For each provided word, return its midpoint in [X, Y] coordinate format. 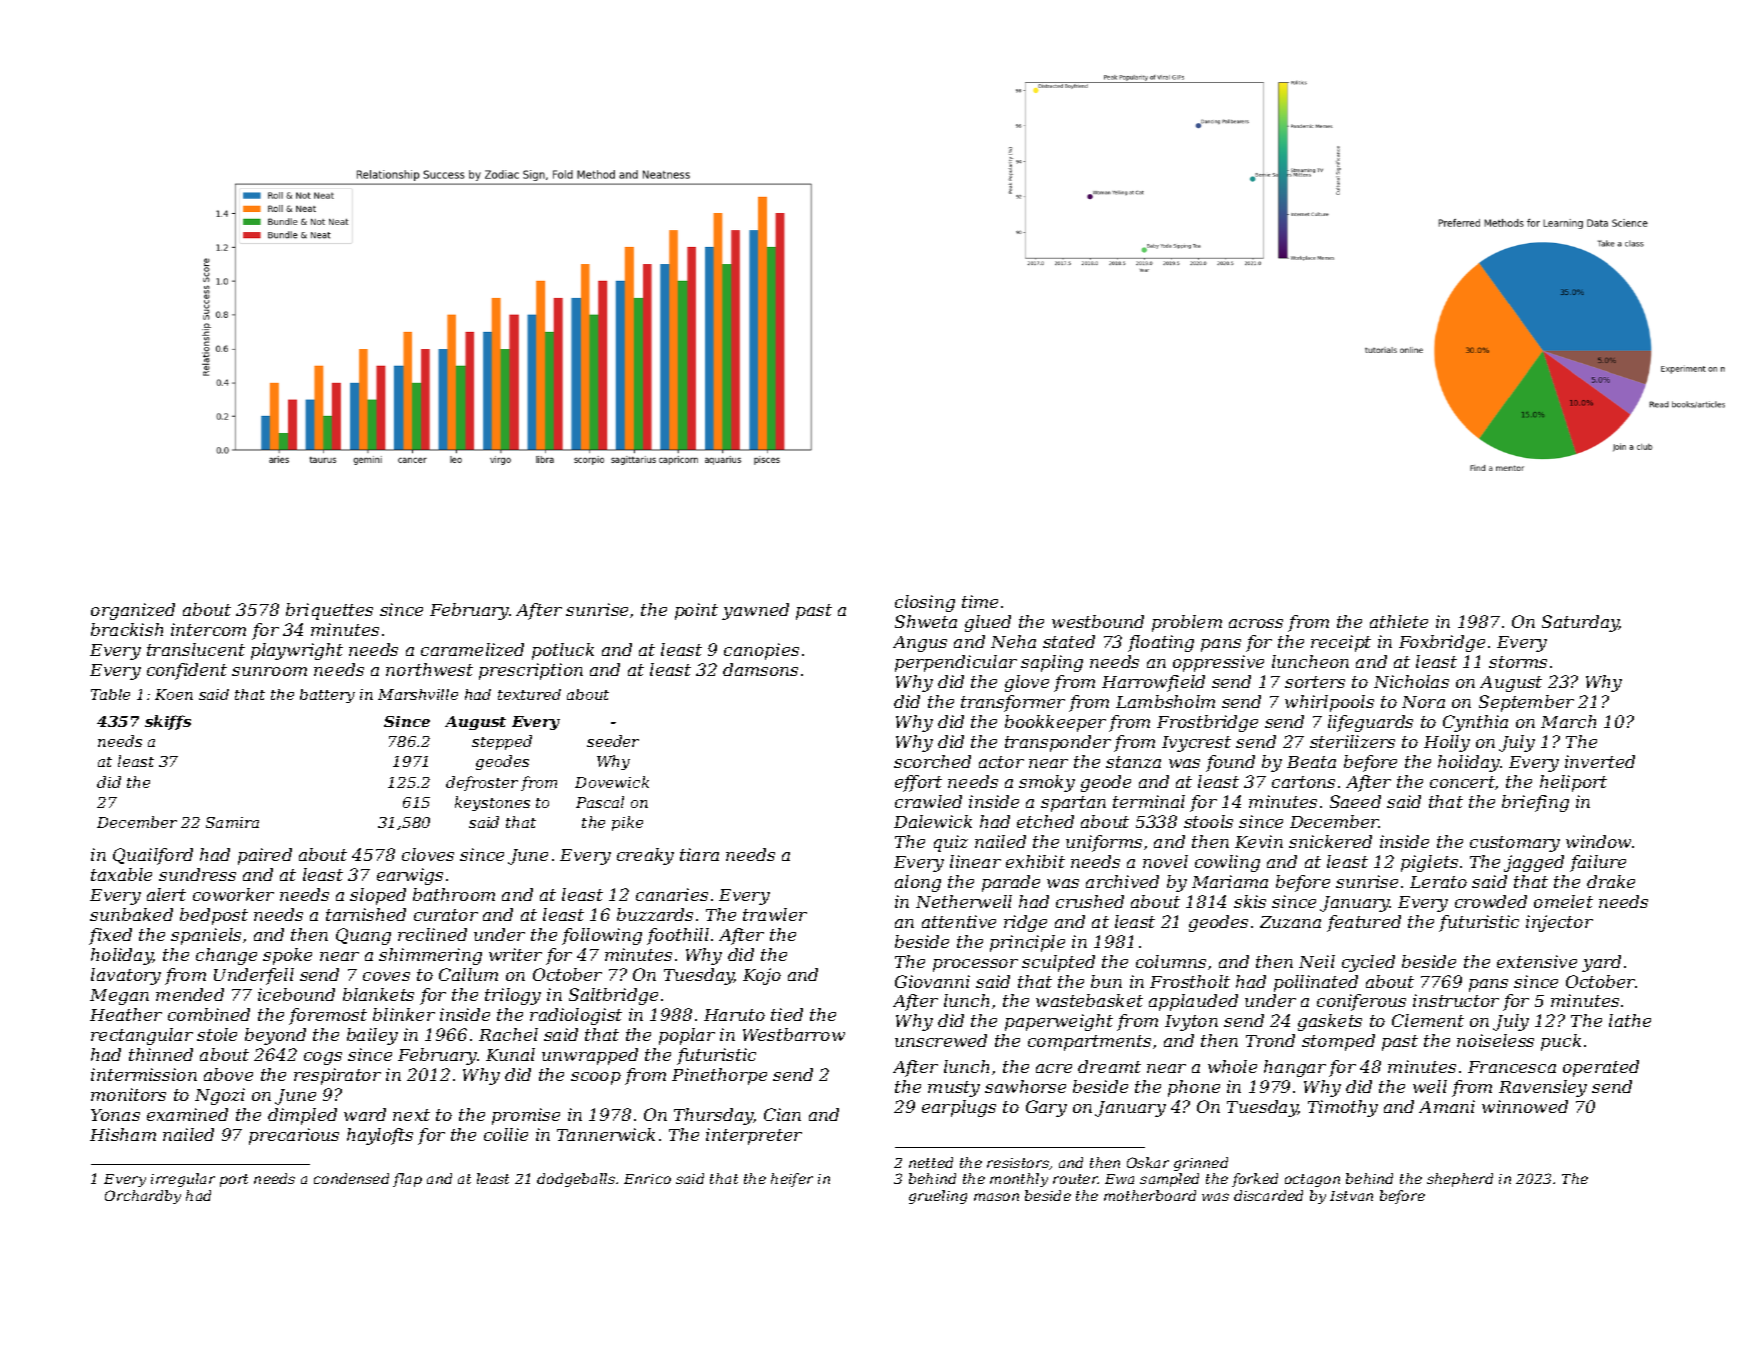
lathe [1630, 1020]
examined [187, 1114]
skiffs [168, 722]
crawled [928, 801]
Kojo [762, 976]
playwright [297, 651]
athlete [1399, 621]
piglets [1429, 863]
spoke [287, 956]
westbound [1098, 621]
